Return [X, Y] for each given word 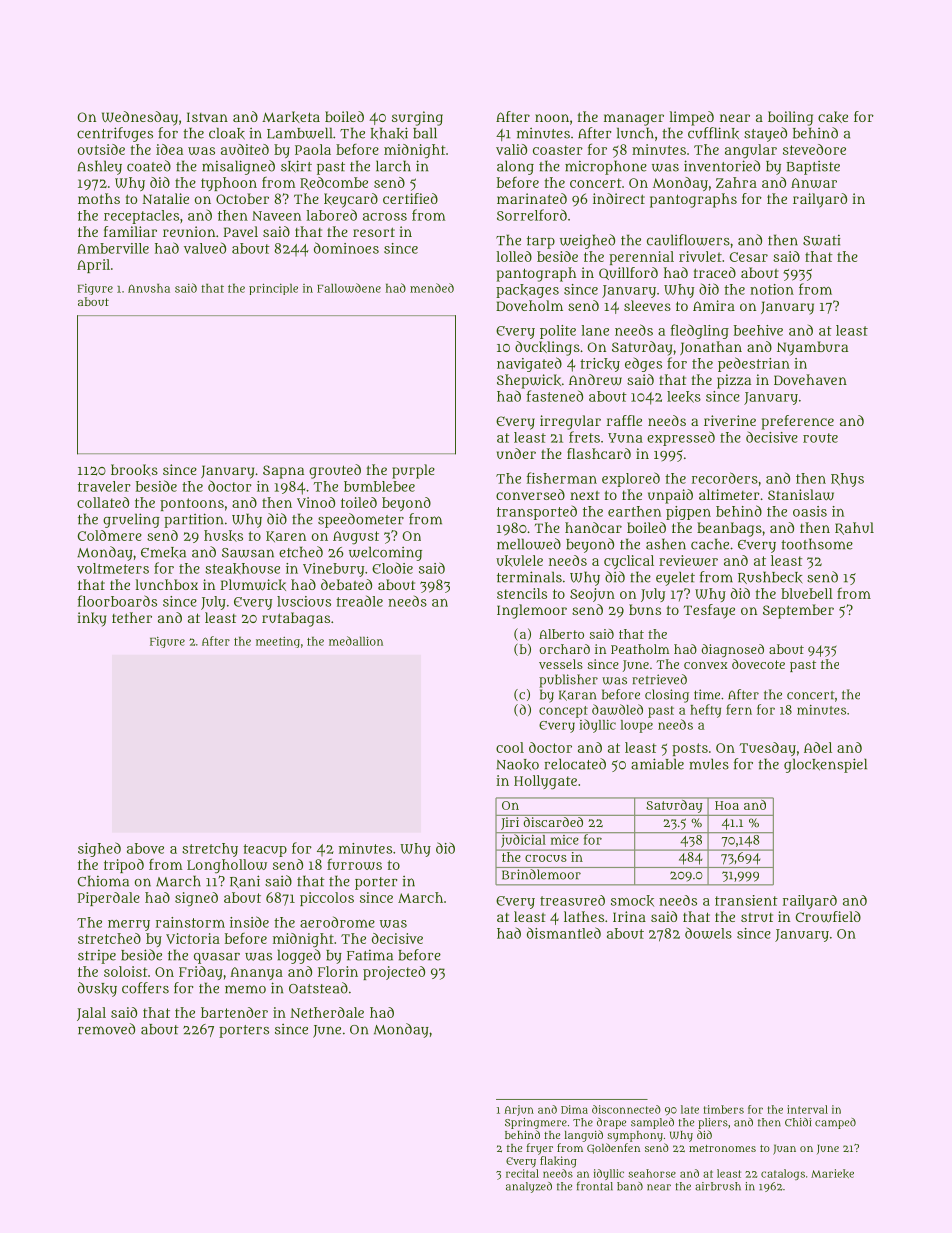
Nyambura [812, 348]
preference [798, 422]
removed [106, 1029]
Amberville [113, 248]
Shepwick [529, 381]
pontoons [192, 504]
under [516, 453]
